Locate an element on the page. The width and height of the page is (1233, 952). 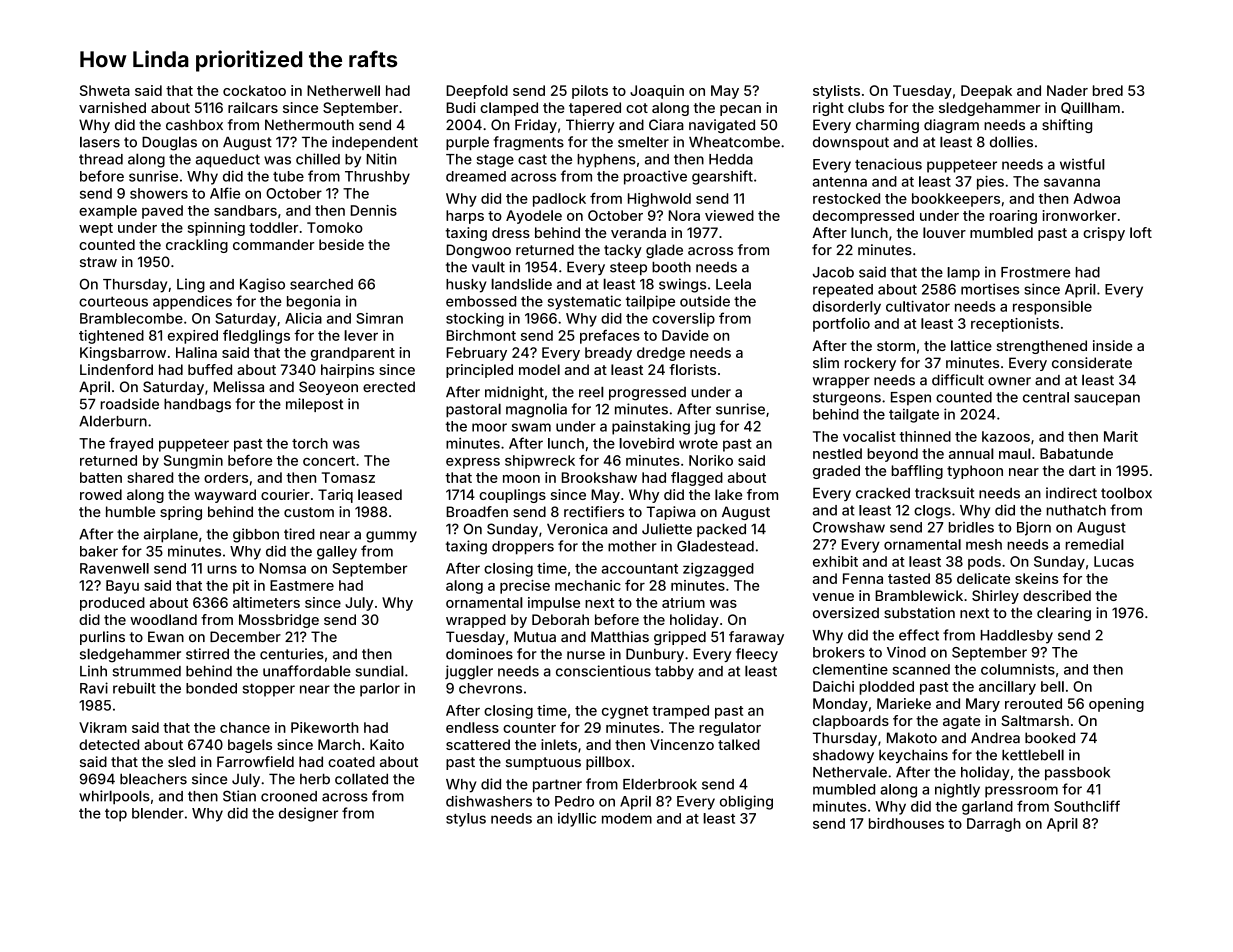
express is located at coordinates (473, 463).
